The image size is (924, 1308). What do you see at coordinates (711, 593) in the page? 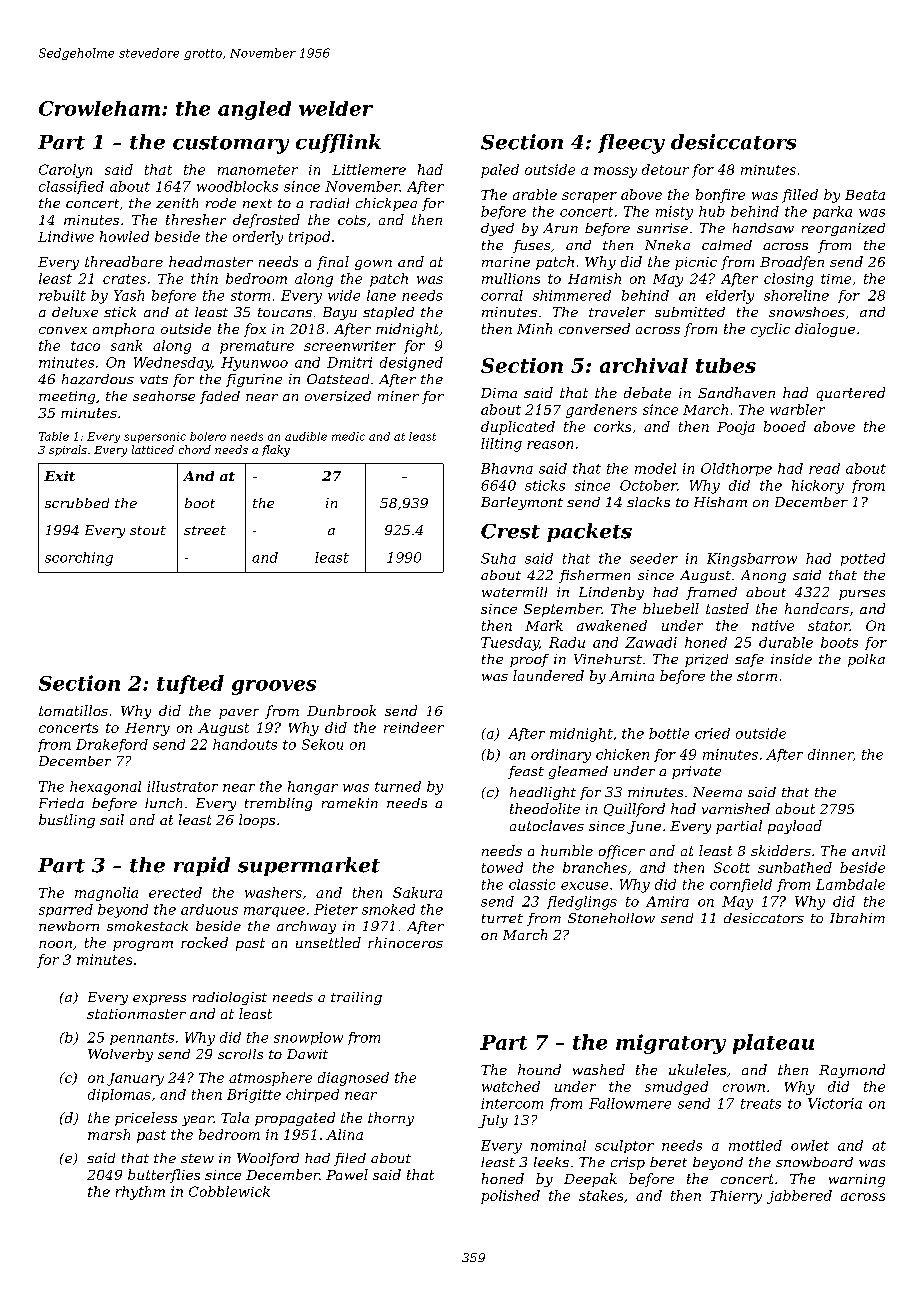
I see `framed` at bounding box center [711, 593].
